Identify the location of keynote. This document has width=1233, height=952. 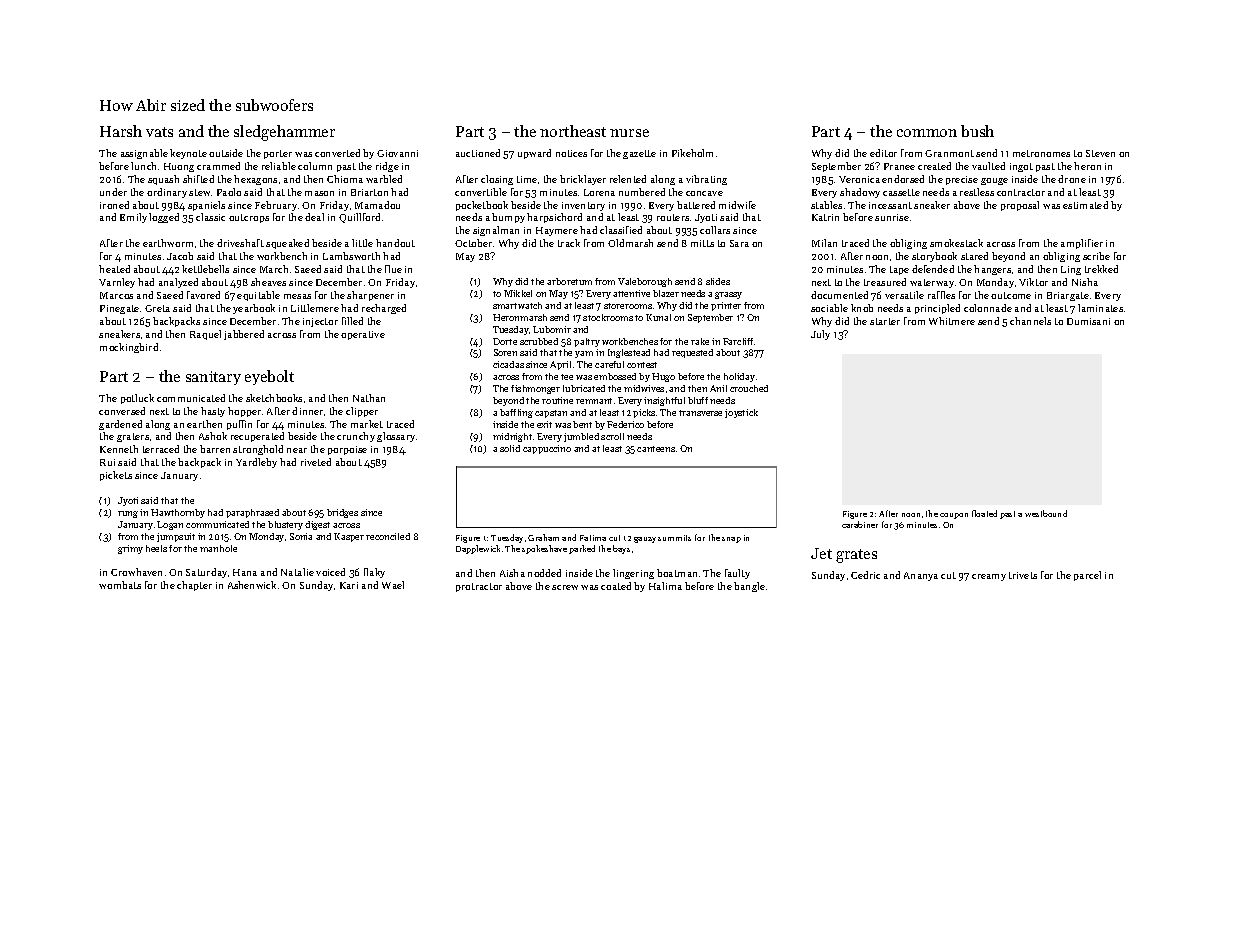
(188, 154).
